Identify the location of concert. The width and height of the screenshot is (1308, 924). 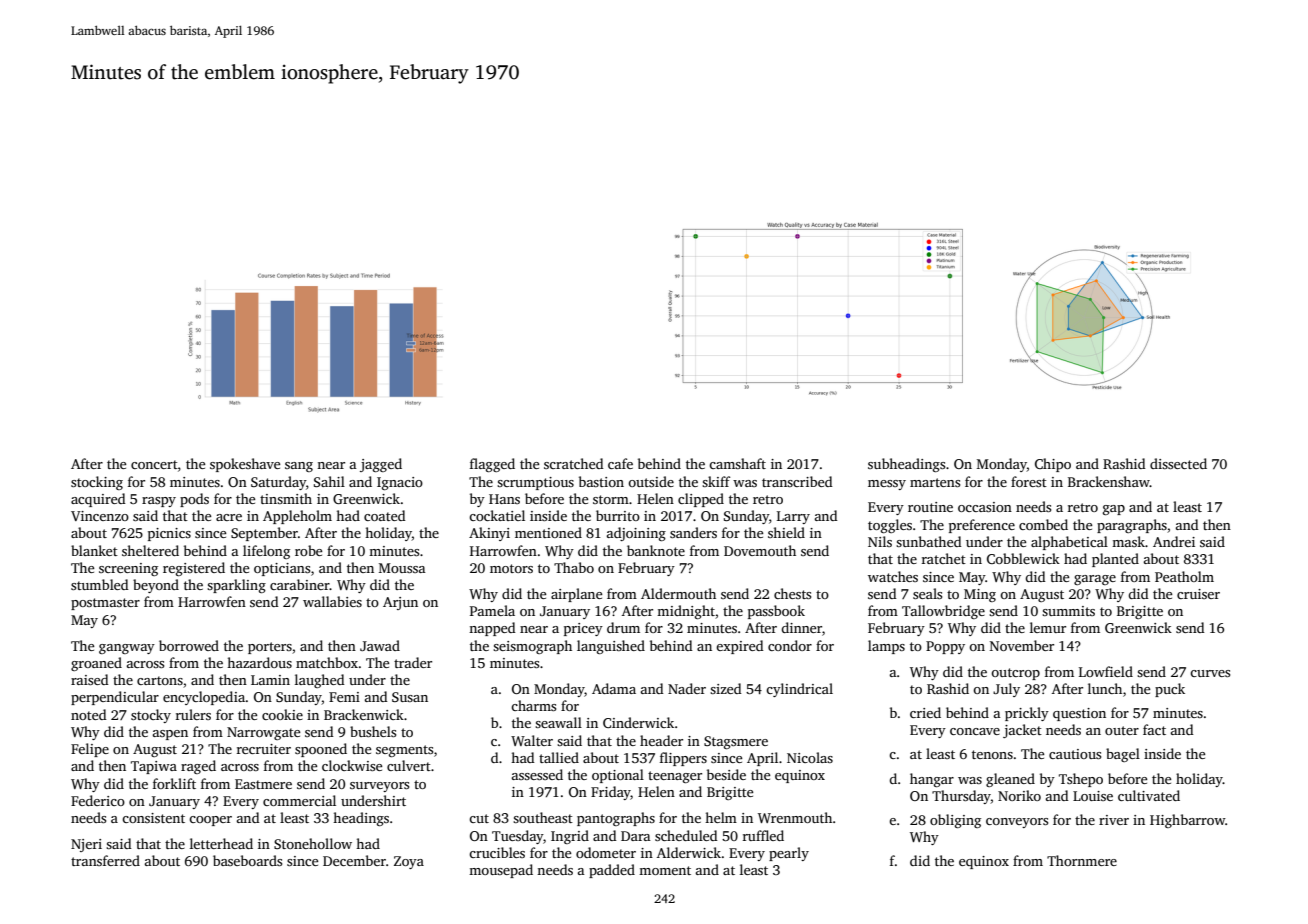
(154, 464).
